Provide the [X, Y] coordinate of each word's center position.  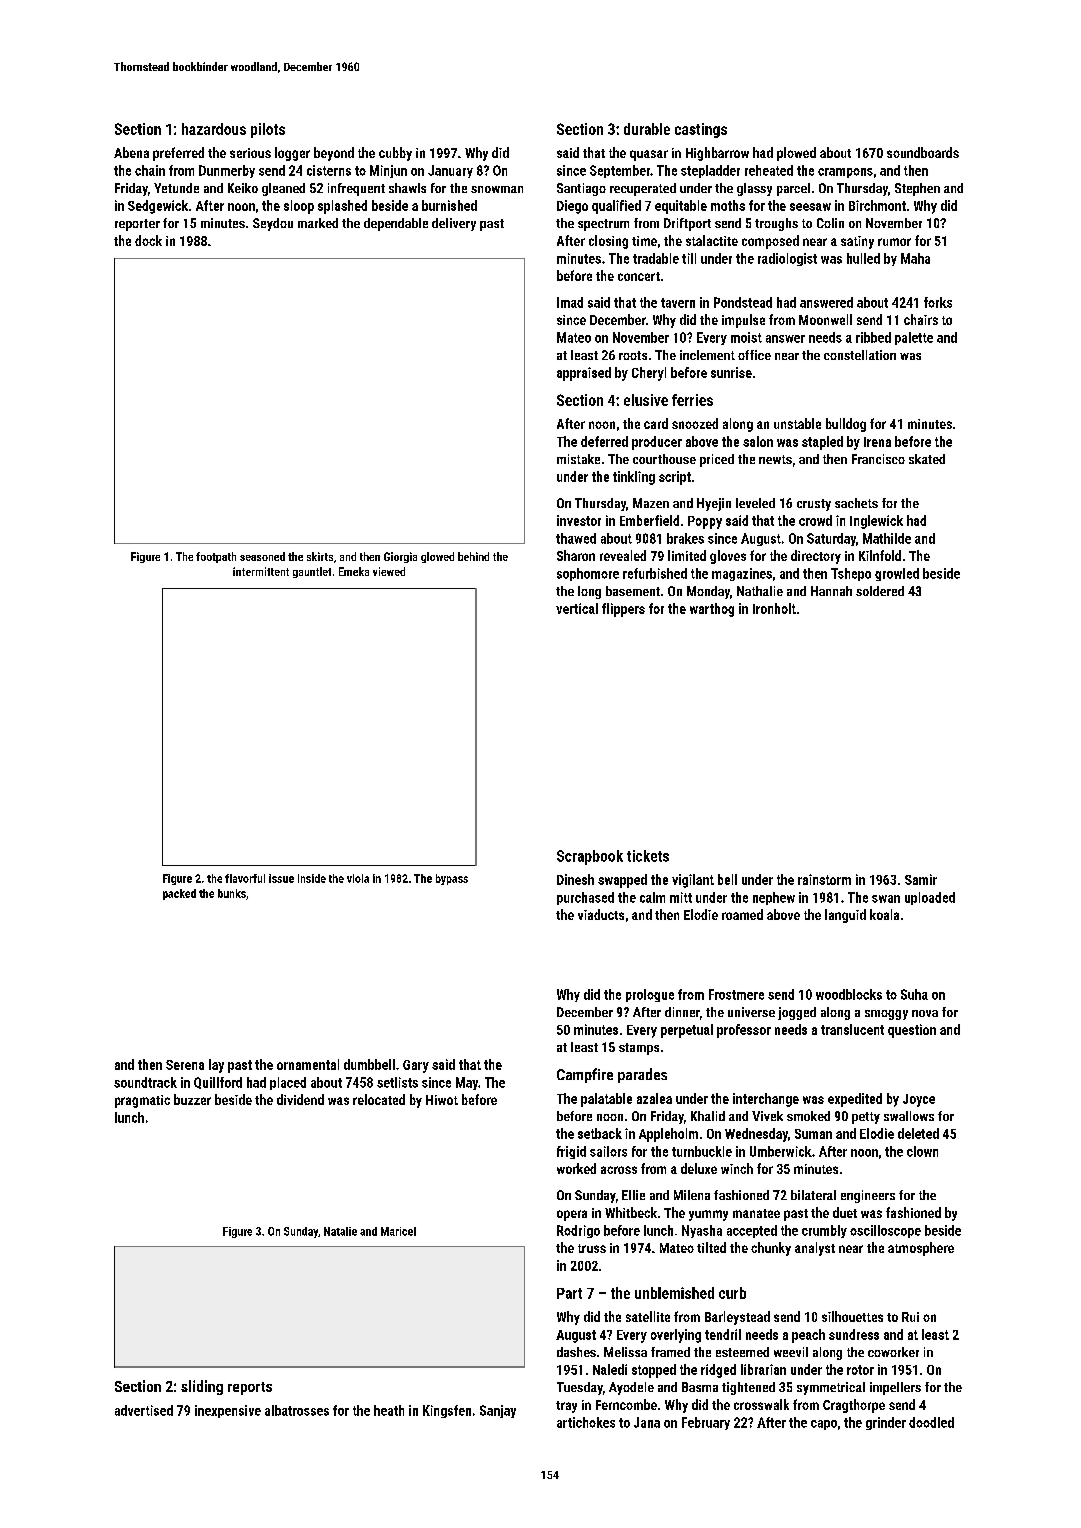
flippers [623, 610]
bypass [452, 879]
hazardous [214, 129]
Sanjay [498, 1411]
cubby [395, 154]
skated [927, 459]
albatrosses [297, 1410]
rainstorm [824, 879]
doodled [931, 1422]
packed [179, 894]
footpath [216, 557]
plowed [796, 154]
